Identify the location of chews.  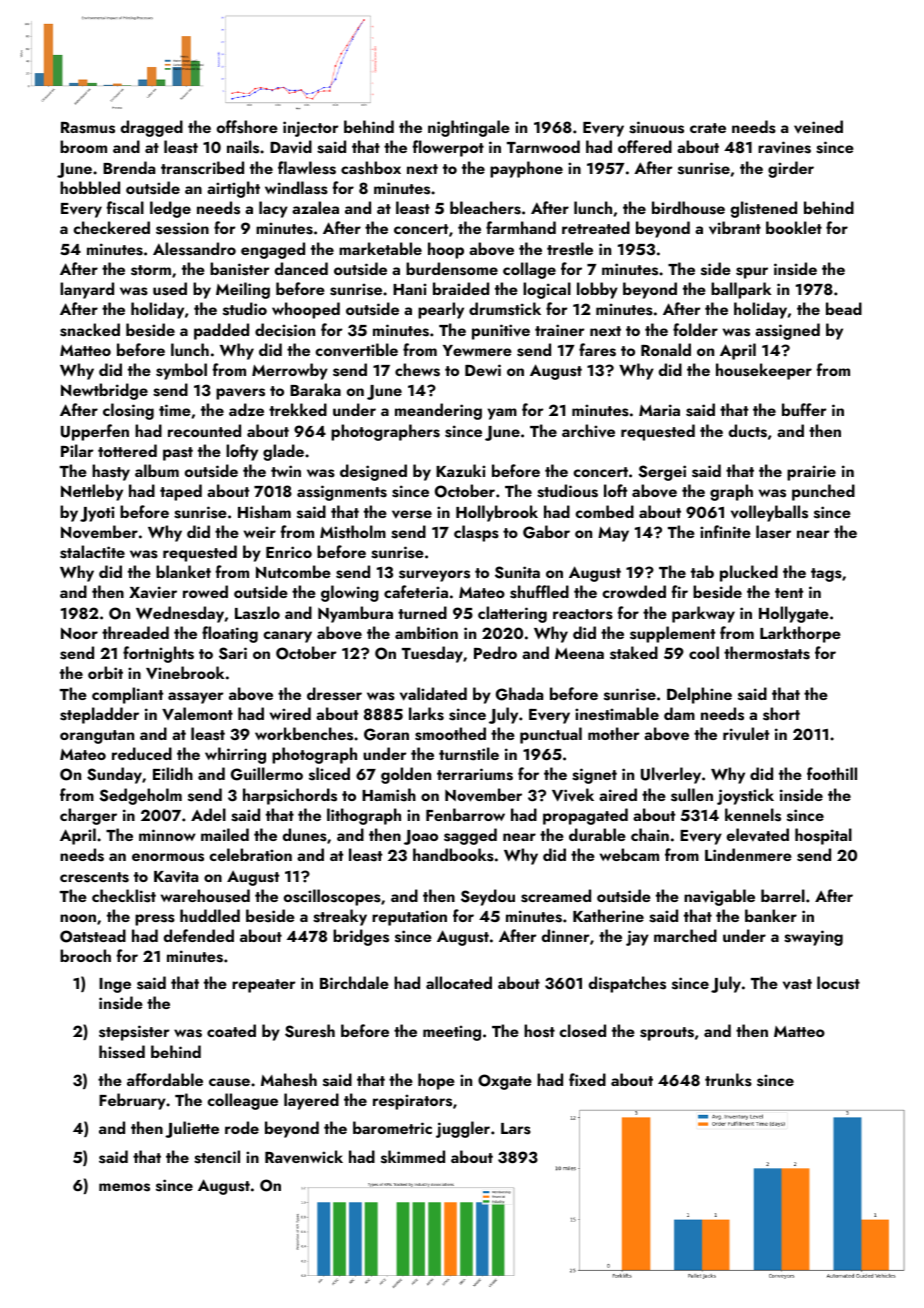
(417, 370).
